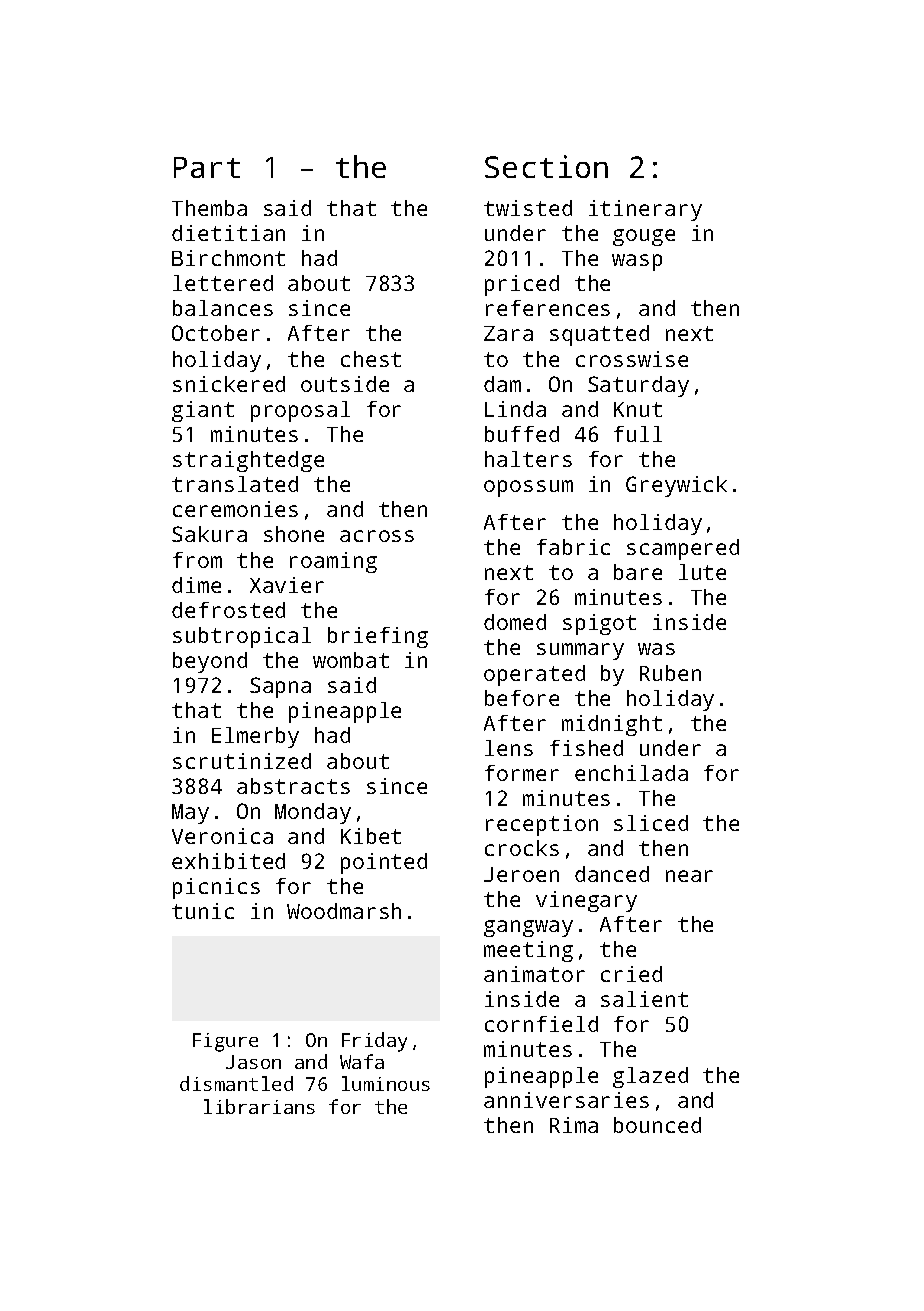  What do you see at coordinates (259, 1106) in the page?
I see `librarians` at bounding box center [259, 1106].
